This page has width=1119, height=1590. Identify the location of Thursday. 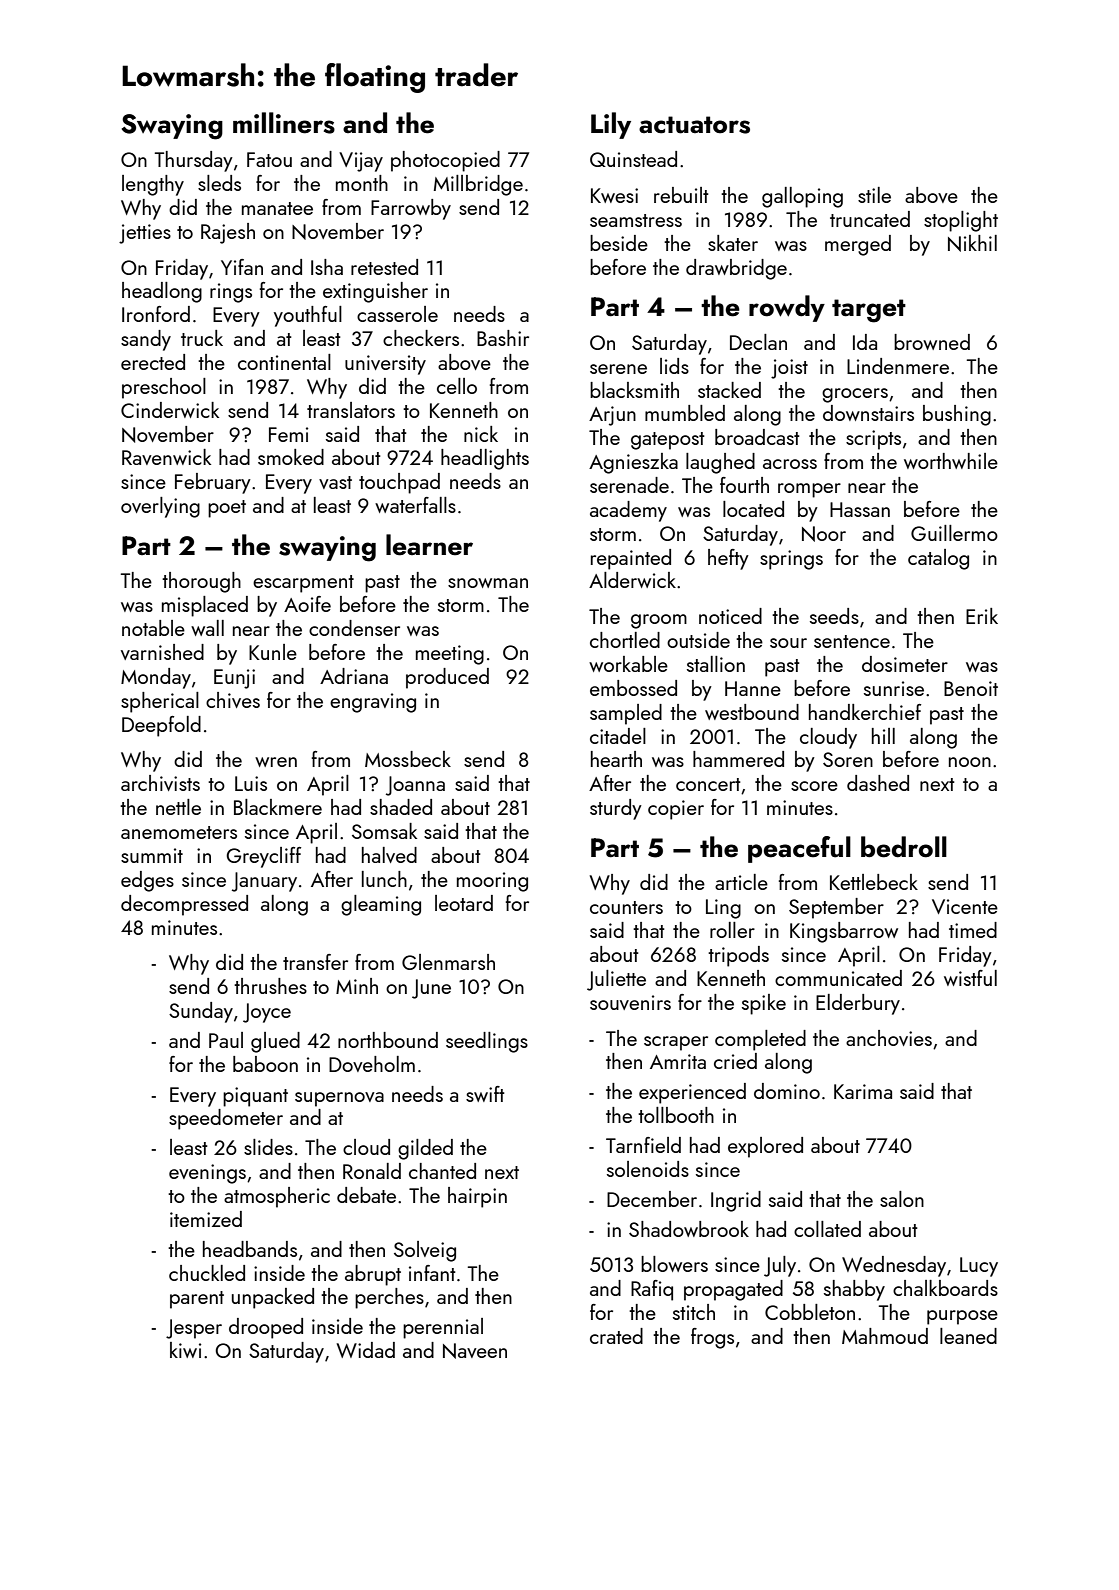
(194, 161).
